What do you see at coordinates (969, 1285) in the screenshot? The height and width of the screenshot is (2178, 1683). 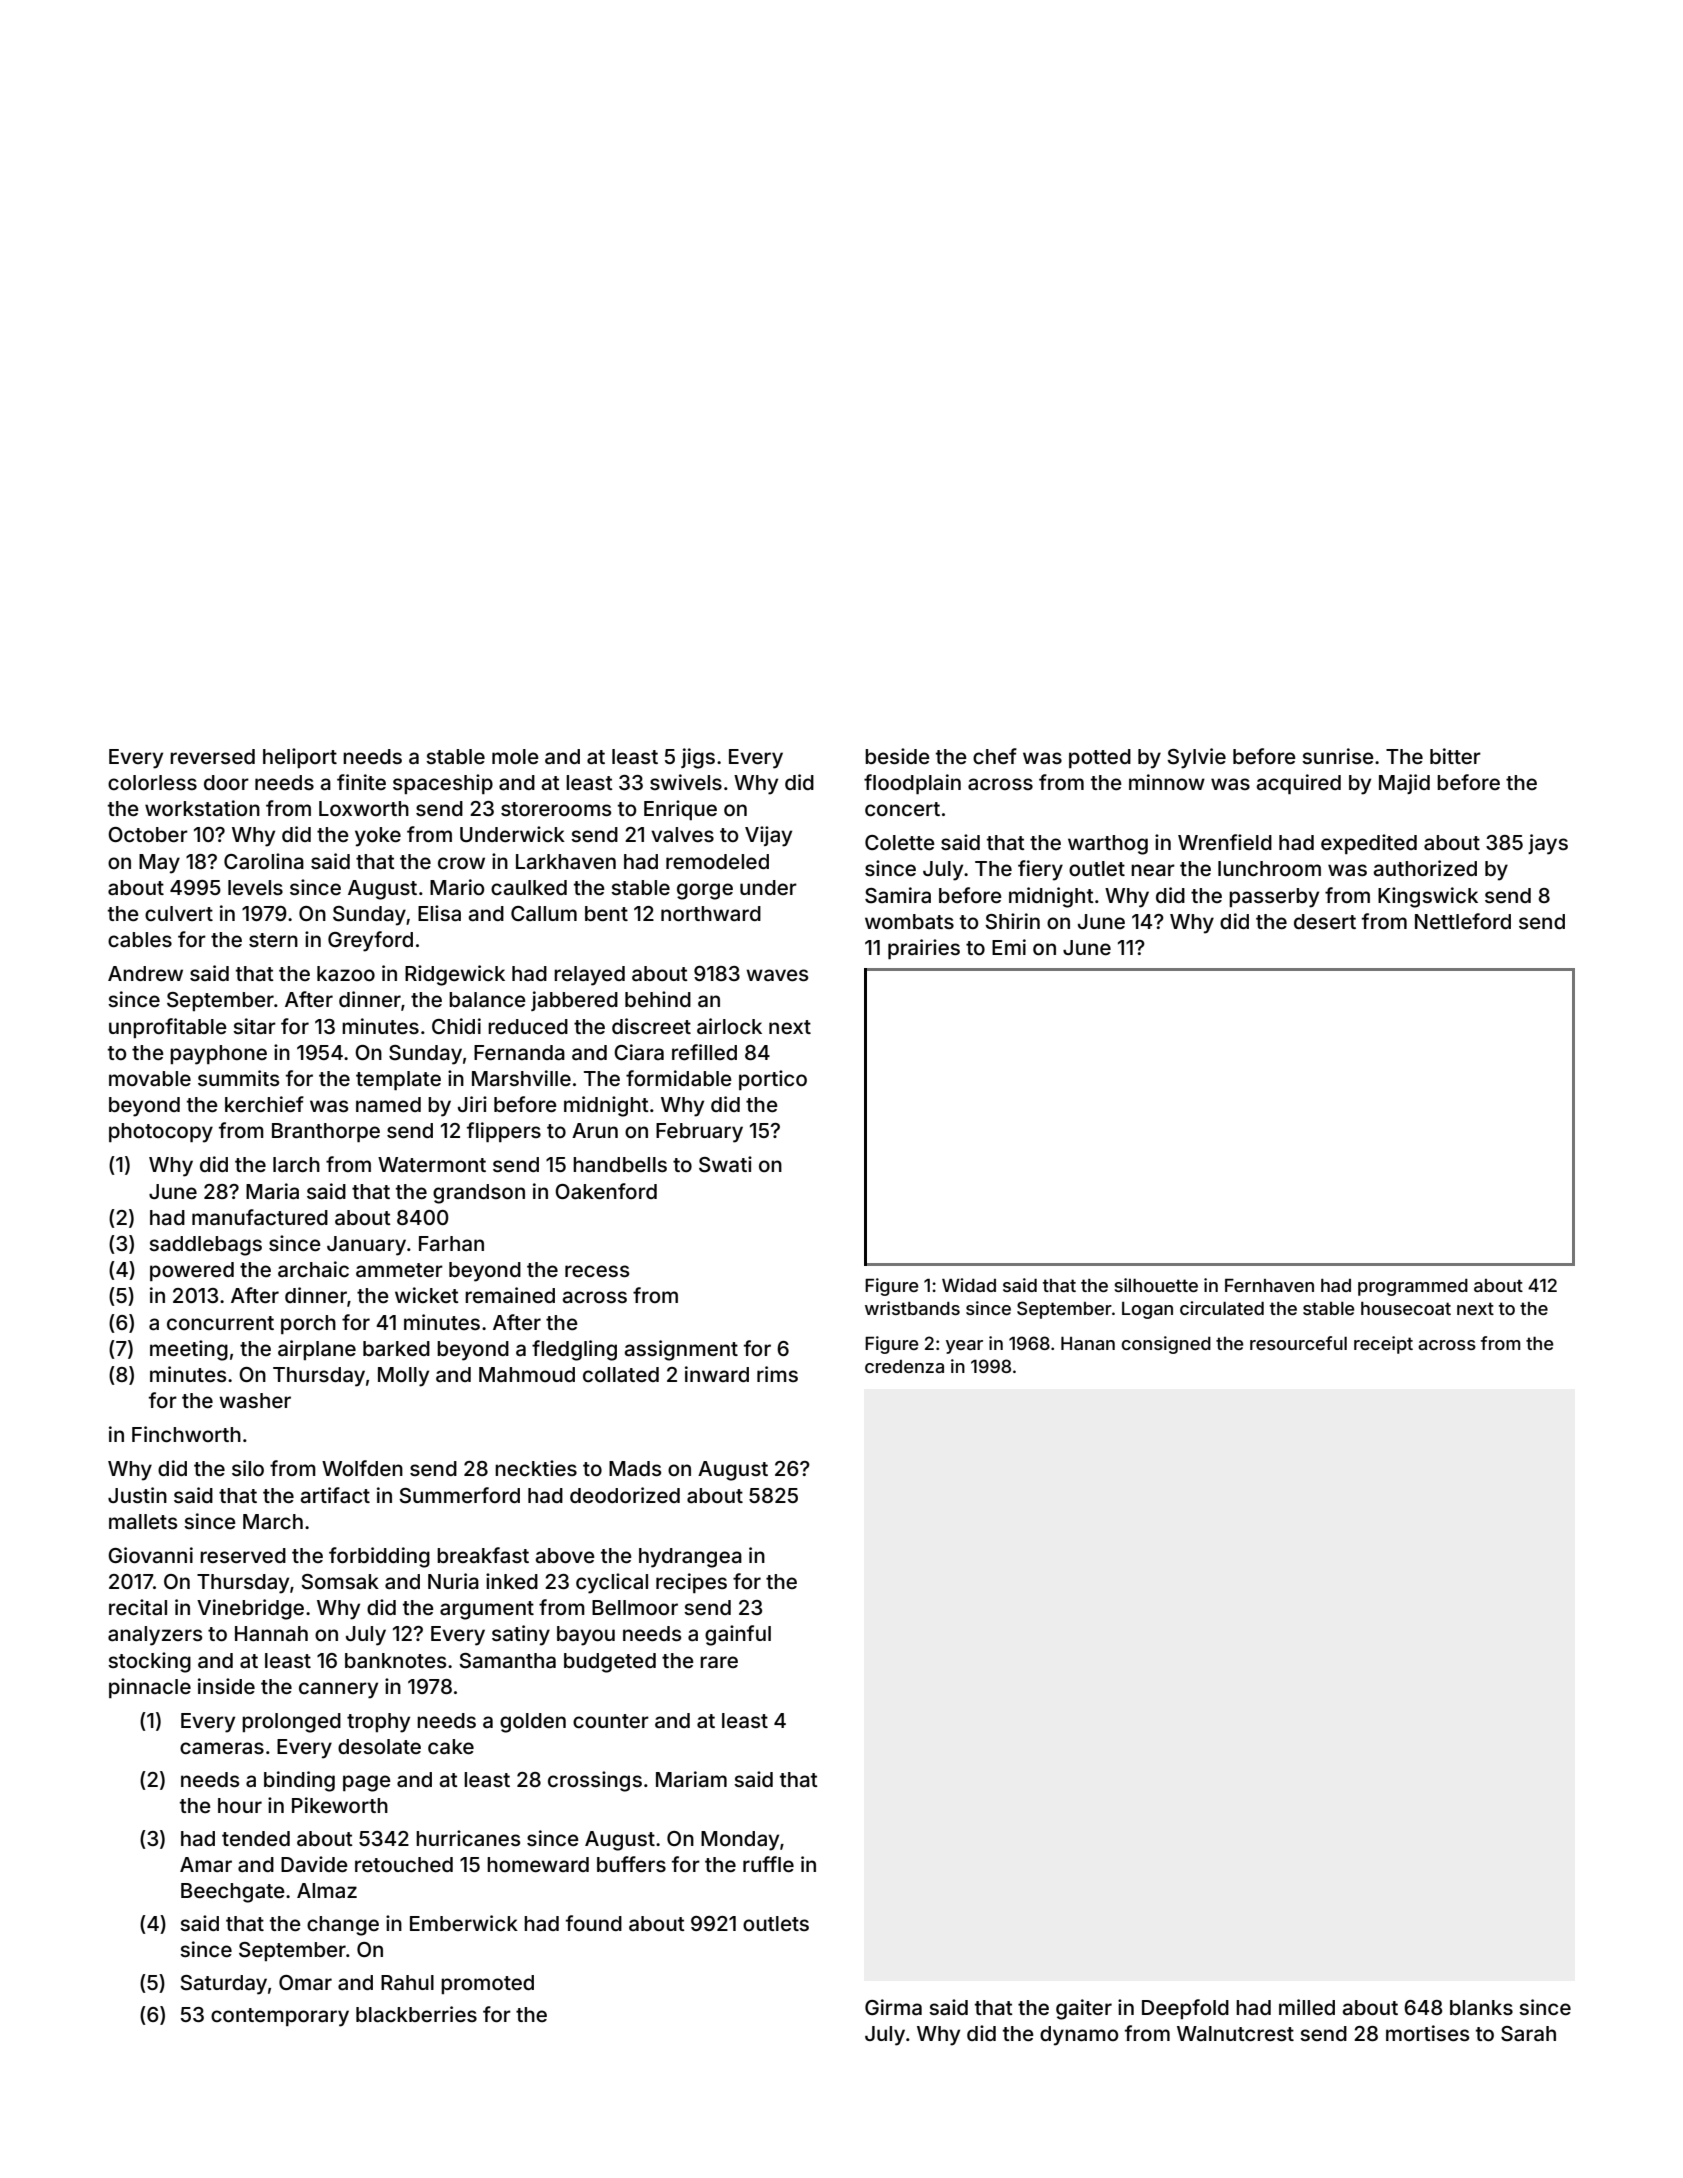 I see `Widad` at bounding box center [969, 1285].
